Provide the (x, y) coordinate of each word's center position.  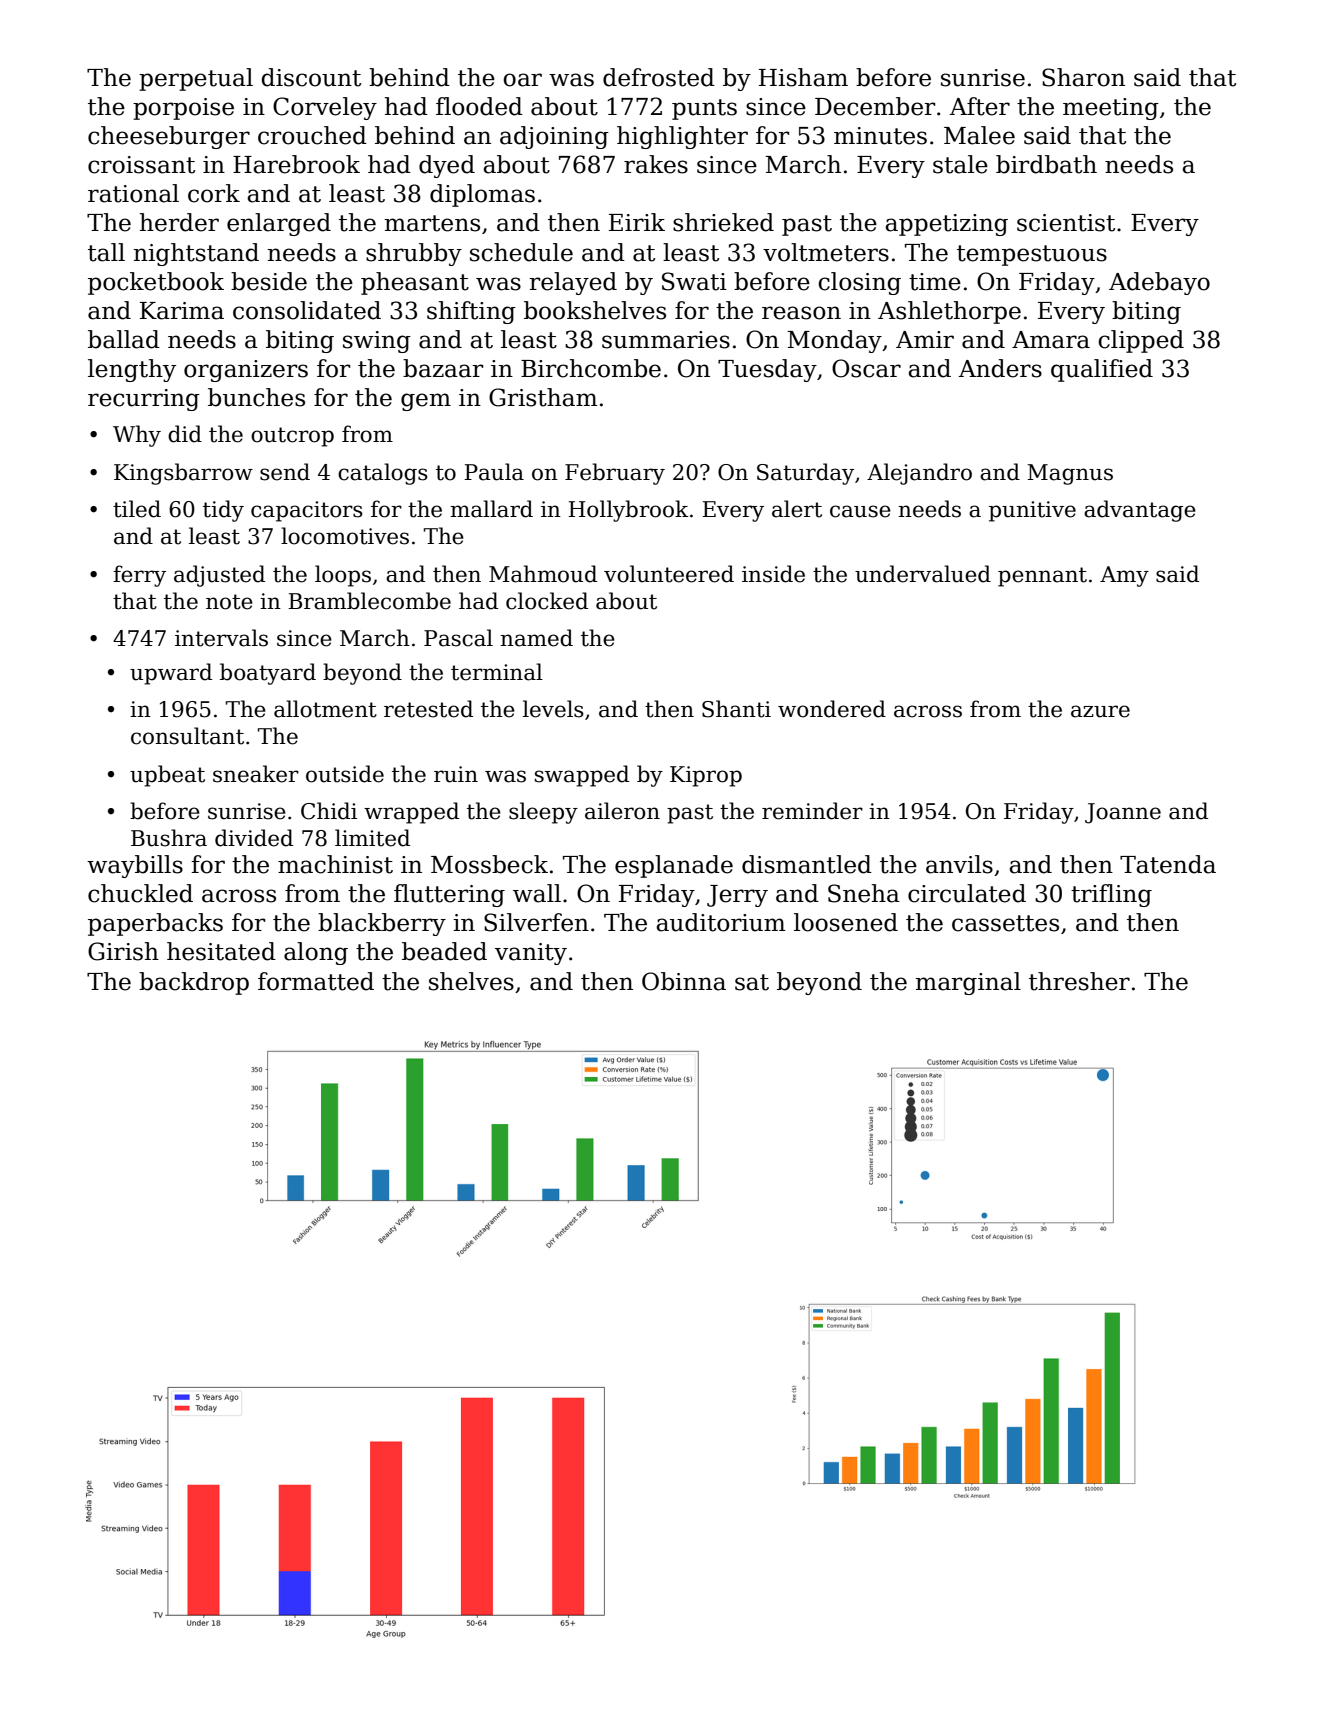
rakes (656, 164)
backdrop (194, 983)
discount (311, 77)
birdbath (1046, 164)
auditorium (720, 922)
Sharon (1083, 77)
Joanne (1123, 813)
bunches (256, 397)
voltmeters (826, 252)
